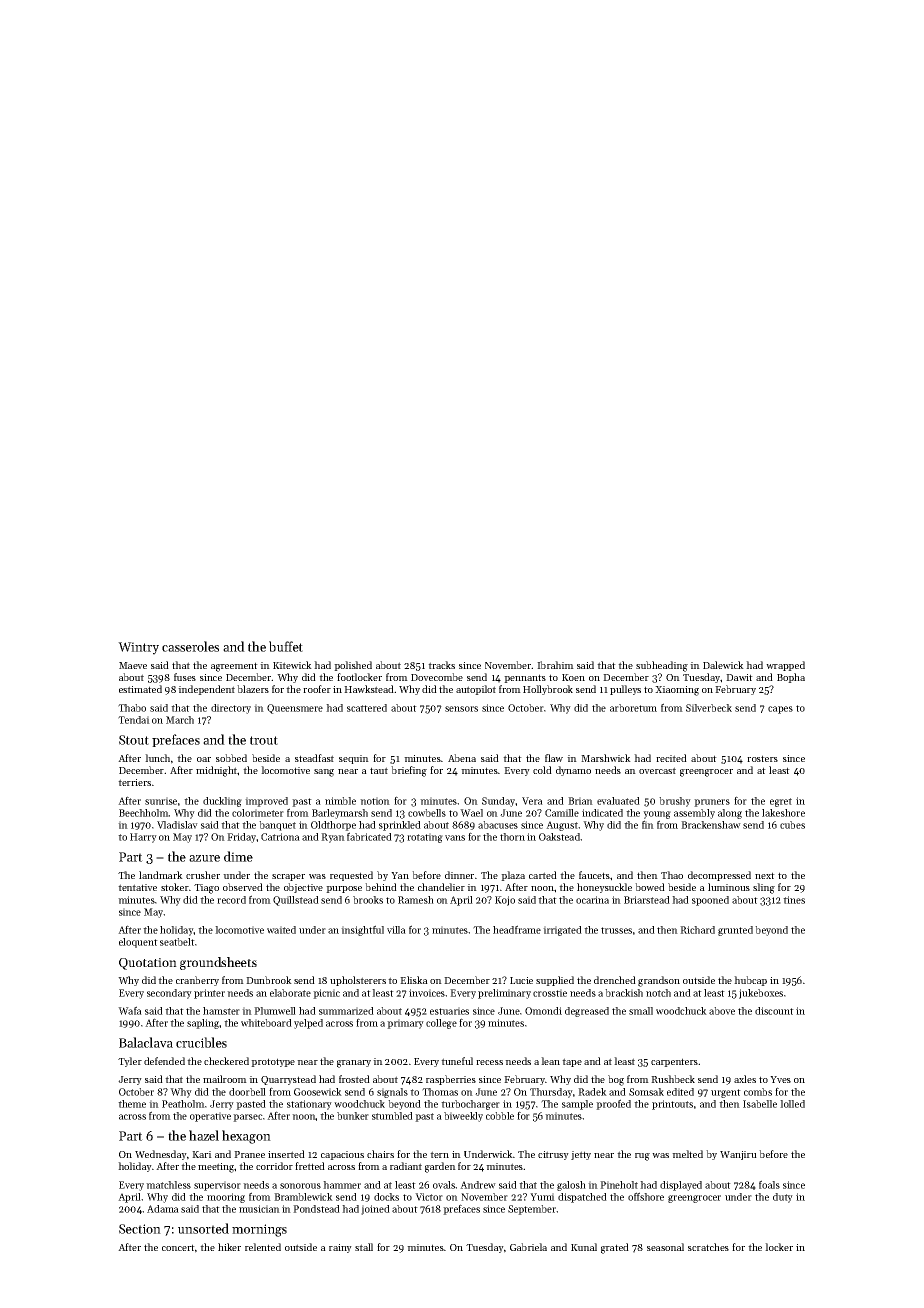  Describe the element at coordinates (769, 1184) in the document. I see `foals` at that location.
